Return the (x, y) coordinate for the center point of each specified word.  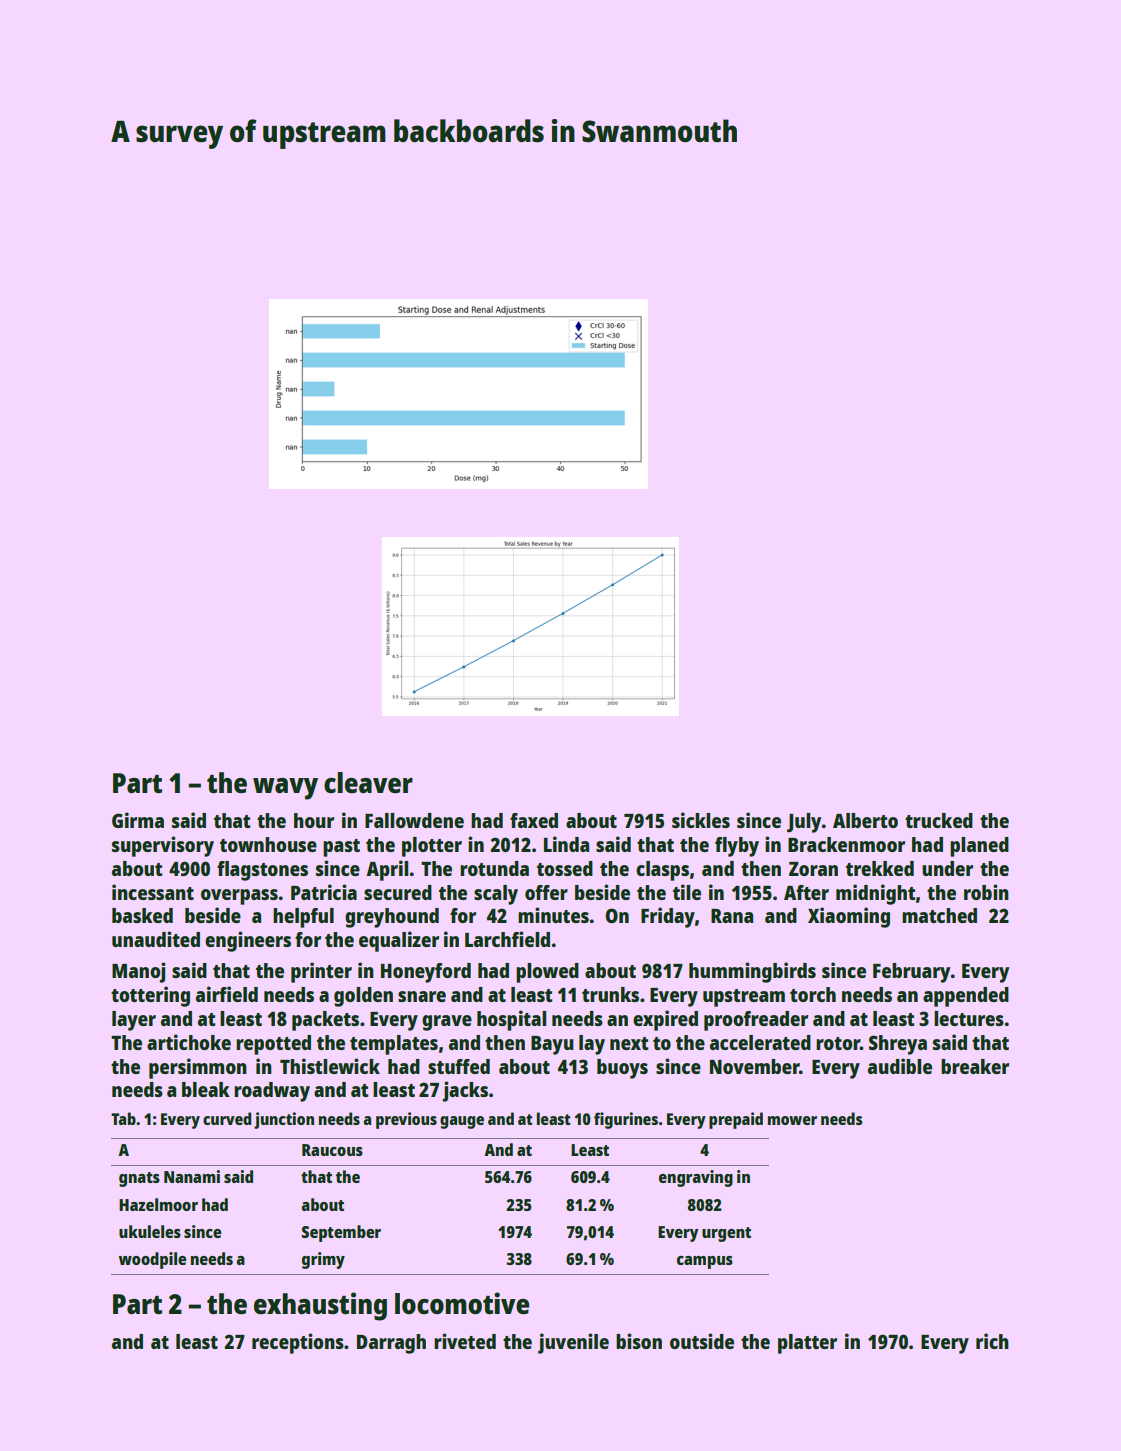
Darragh (391, 1344)
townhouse (268, 844)
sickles (701, 820)
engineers (248, 941)
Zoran (813, 869)
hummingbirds (752, 972)
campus (705, 1262)
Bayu (552, 1045)
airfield (227, 994)
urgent (726, 1234)
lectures (969, 1018)
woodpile (152, 1260)
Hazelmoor (158, 1204)
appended (966, 997)
